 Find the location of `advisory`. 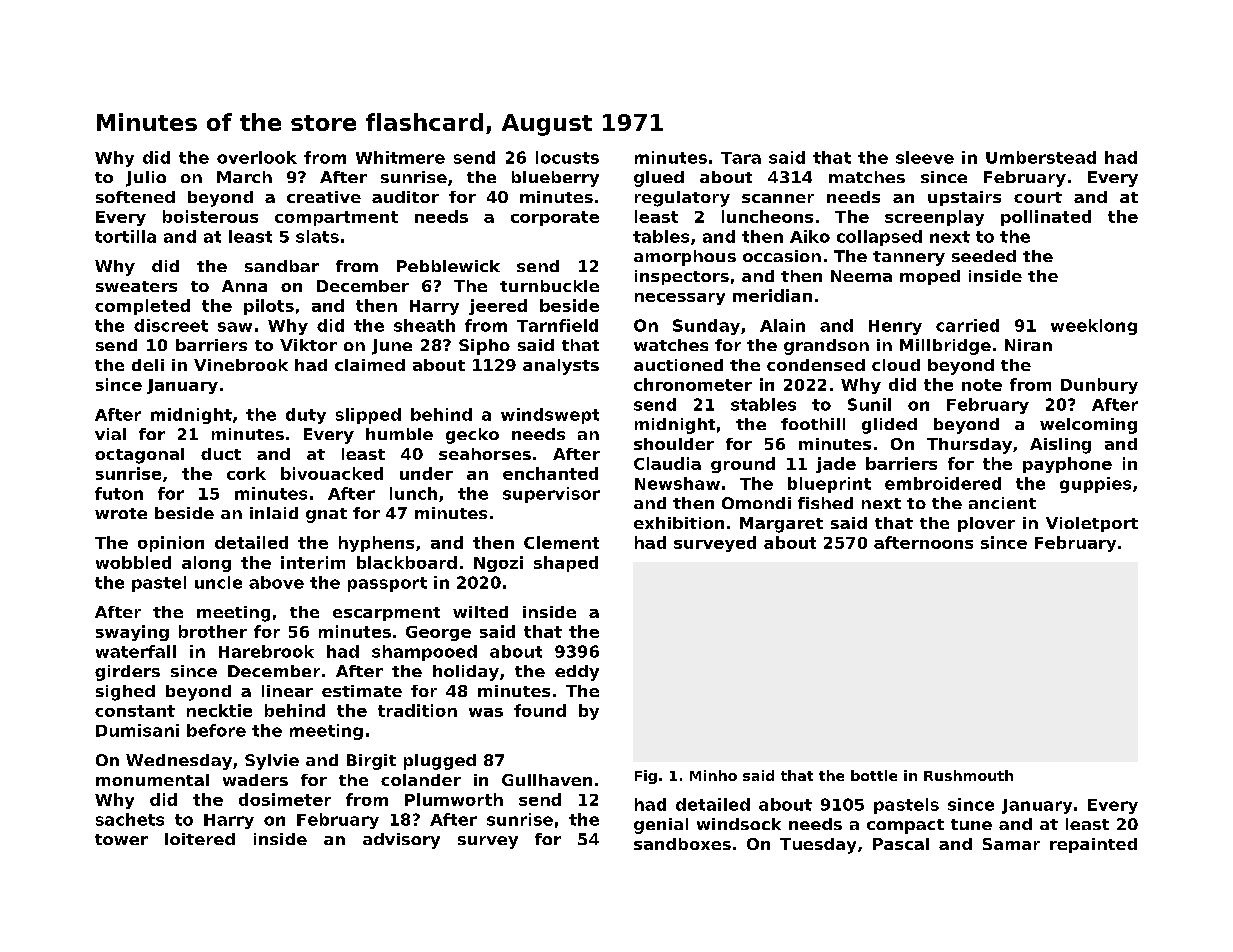

advisory is located at coordinates (401, 841).
